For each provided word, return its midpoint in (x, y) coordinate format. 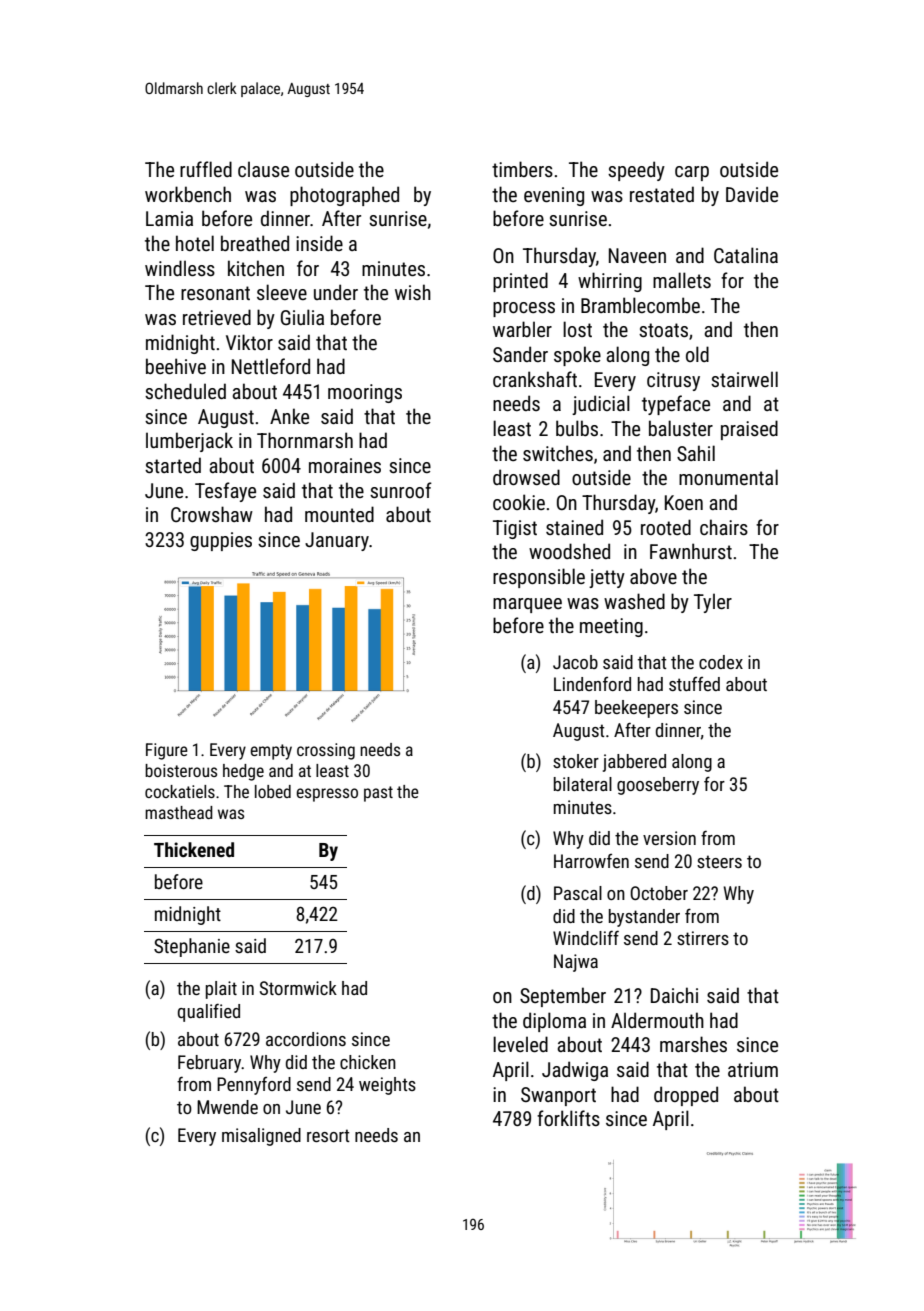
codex (721, 662)
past (378, 794)
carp (692, 173)
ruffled (206, 169)
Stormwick (298, 988)
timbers (522, 169)
